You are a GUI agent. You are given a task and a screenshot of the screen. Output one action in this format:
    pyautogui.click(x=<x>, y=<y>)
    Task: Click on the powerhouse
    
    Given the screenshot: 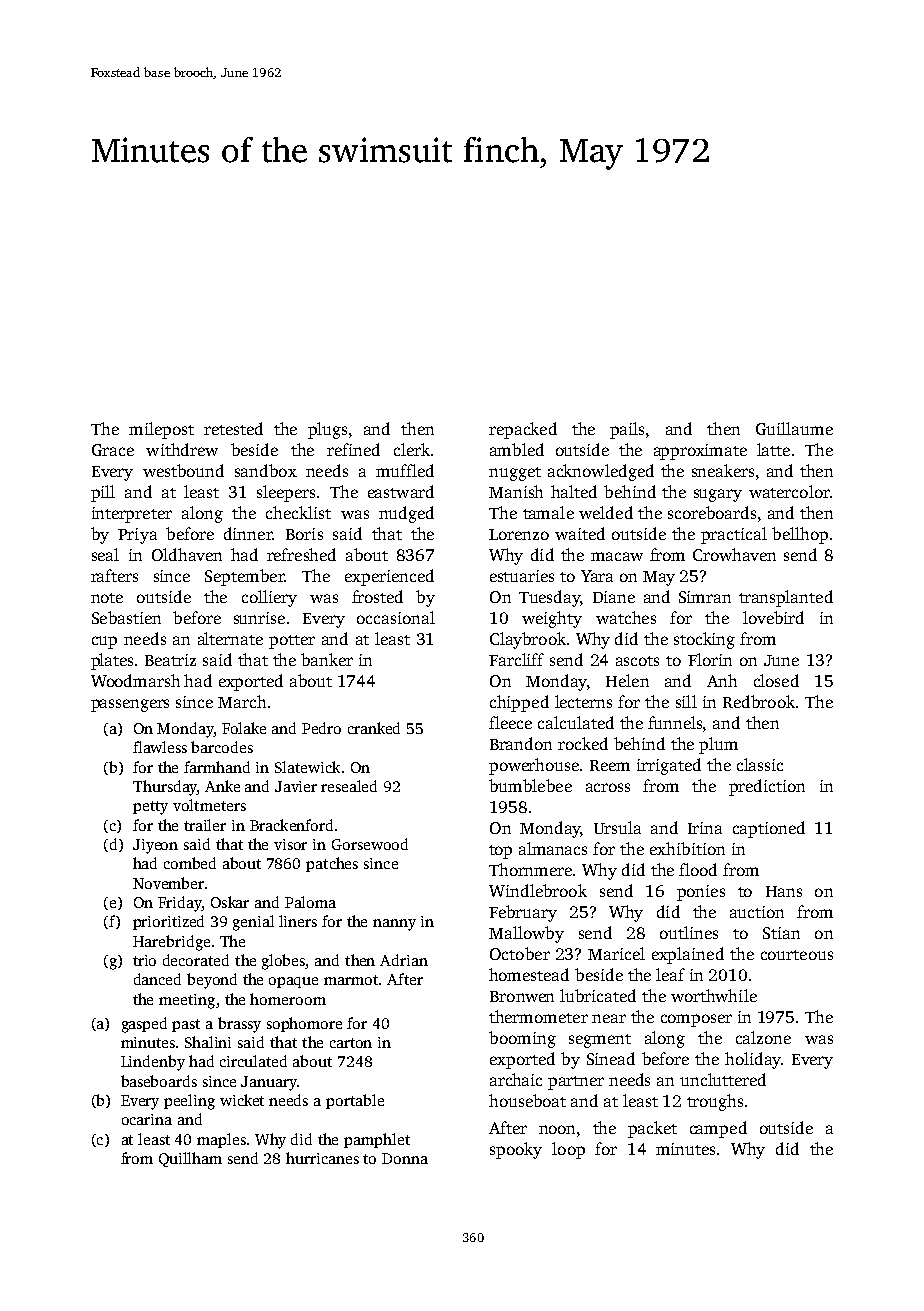 What is the action you would take?
    pyautogui.click(x=534, y=766)
